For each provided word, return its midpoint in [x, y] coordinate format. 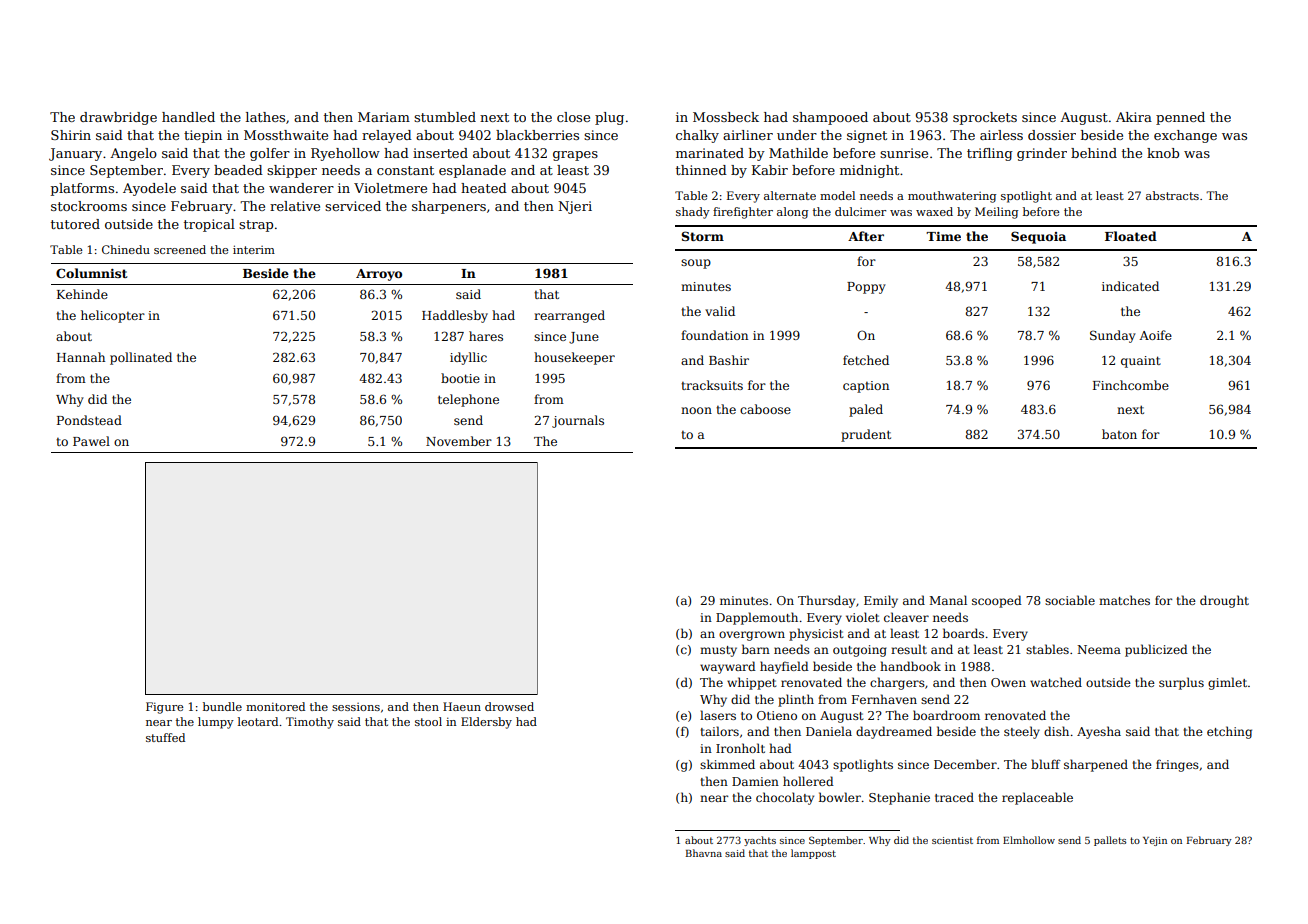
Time [943, 236]
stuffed [165, 737]
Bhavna [704, 853]
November [459, 441]
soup [696, 264]
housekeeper [574, 358]
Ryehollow [345, 154]
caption [866, 387]
